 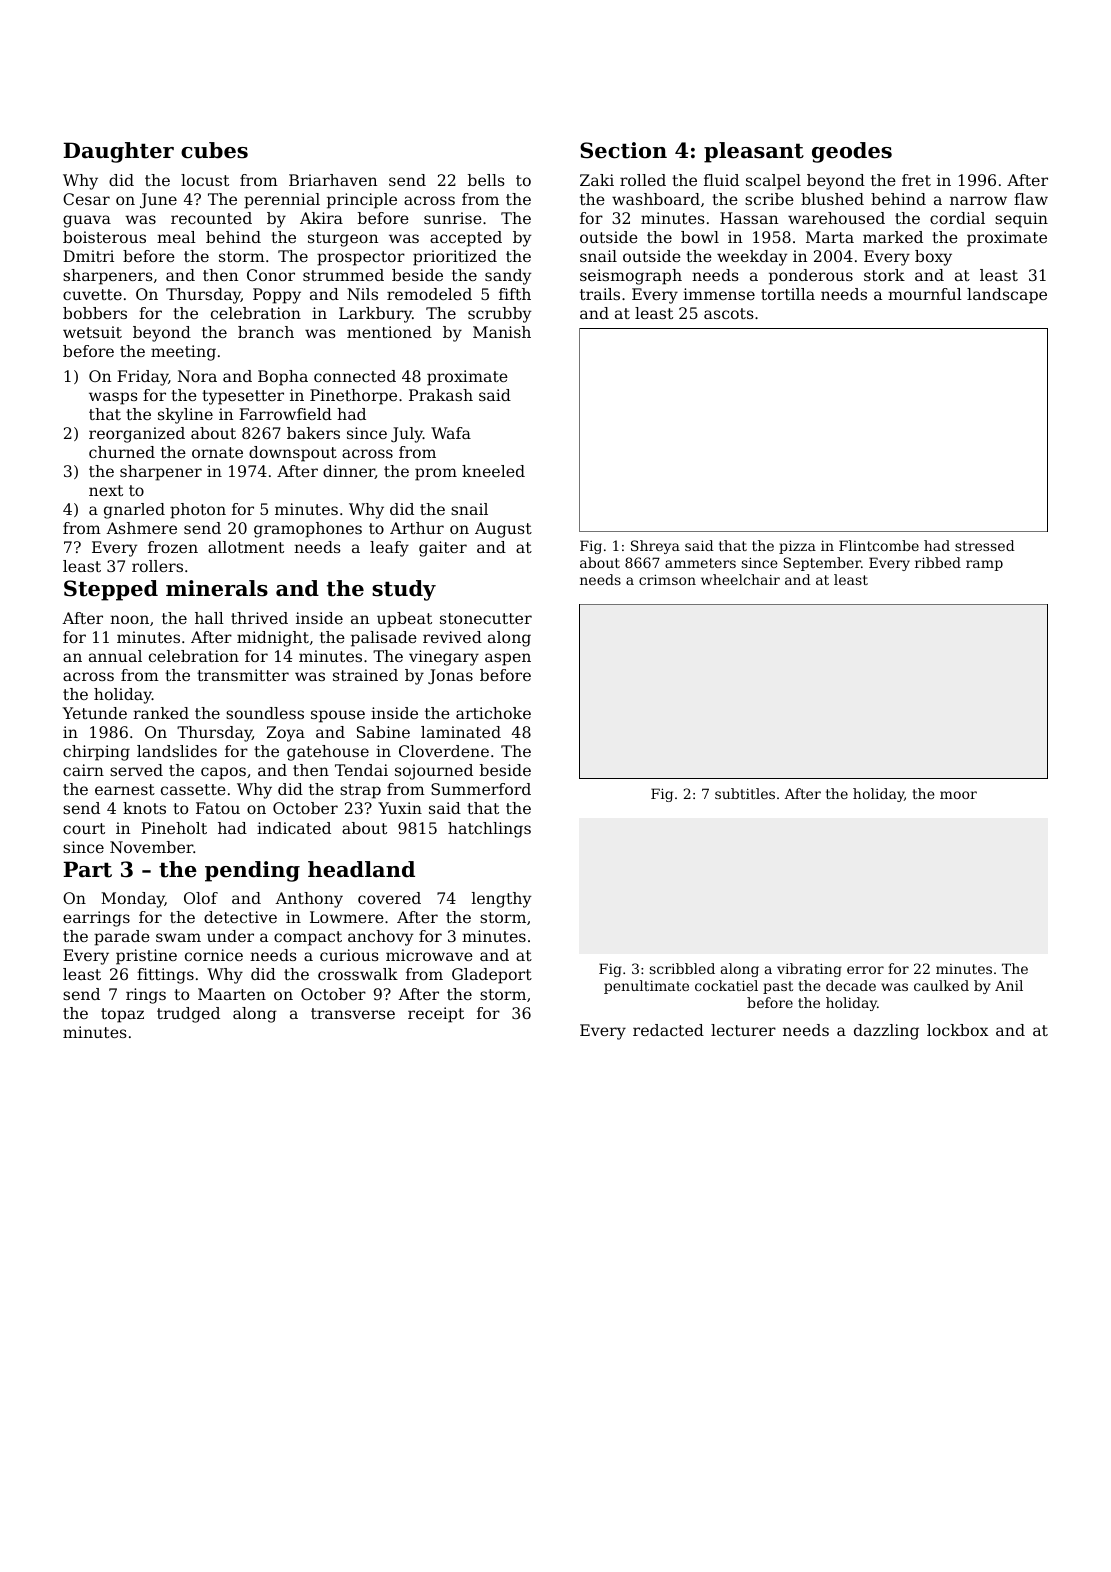 What do you see at coordinates (745, 793) in the page?
I see `subtitles` at bounding box center [745, 793].
